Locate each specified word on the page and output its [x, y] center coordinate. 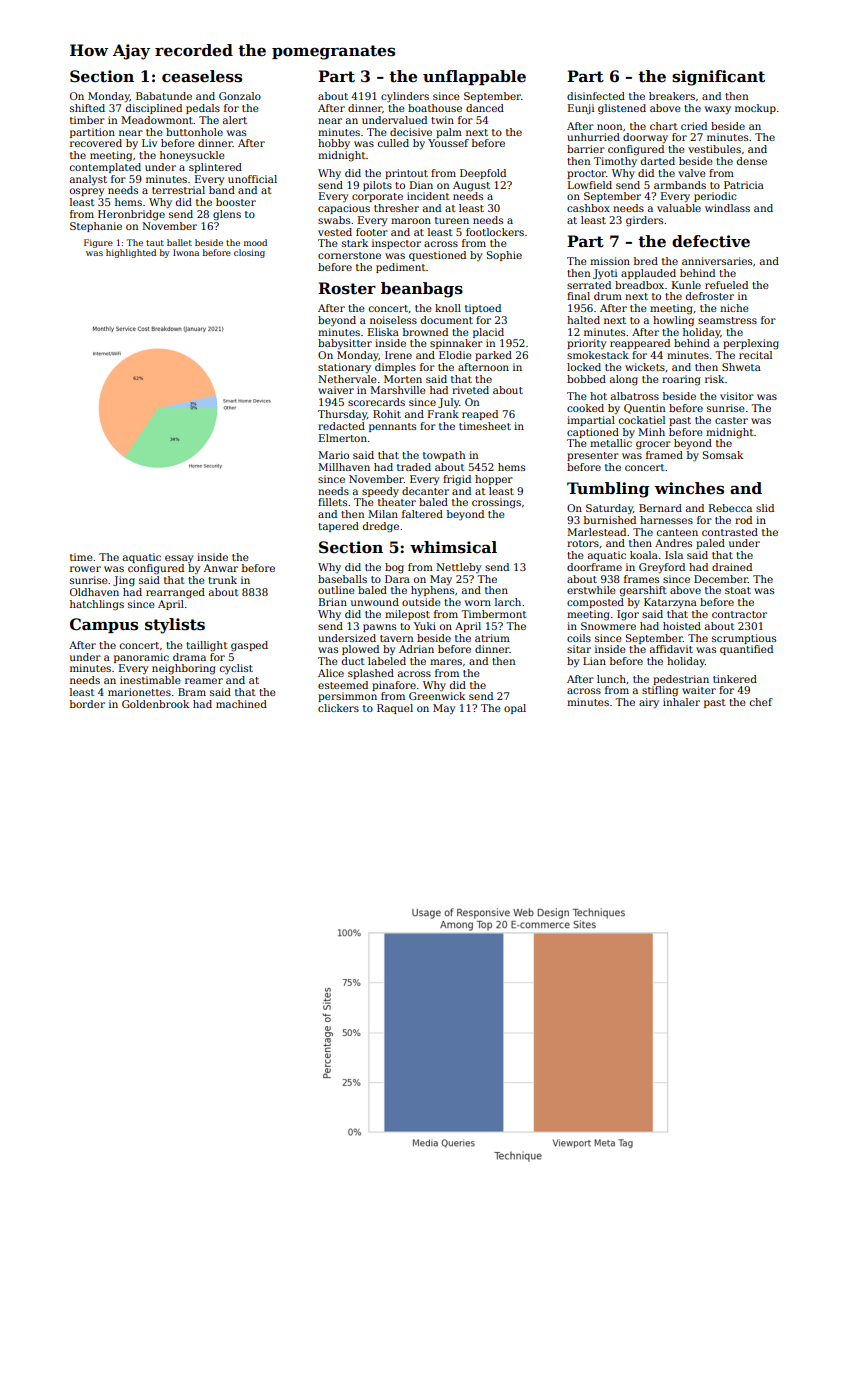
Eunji [581, 109]
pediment [401, 268]
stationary [344, 368]
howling [673, 321]
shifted [87, 108]
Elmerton [343, 438]
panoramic [141, 658]
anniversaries [717, 261]
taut [155, 243]
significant [718, 78]
